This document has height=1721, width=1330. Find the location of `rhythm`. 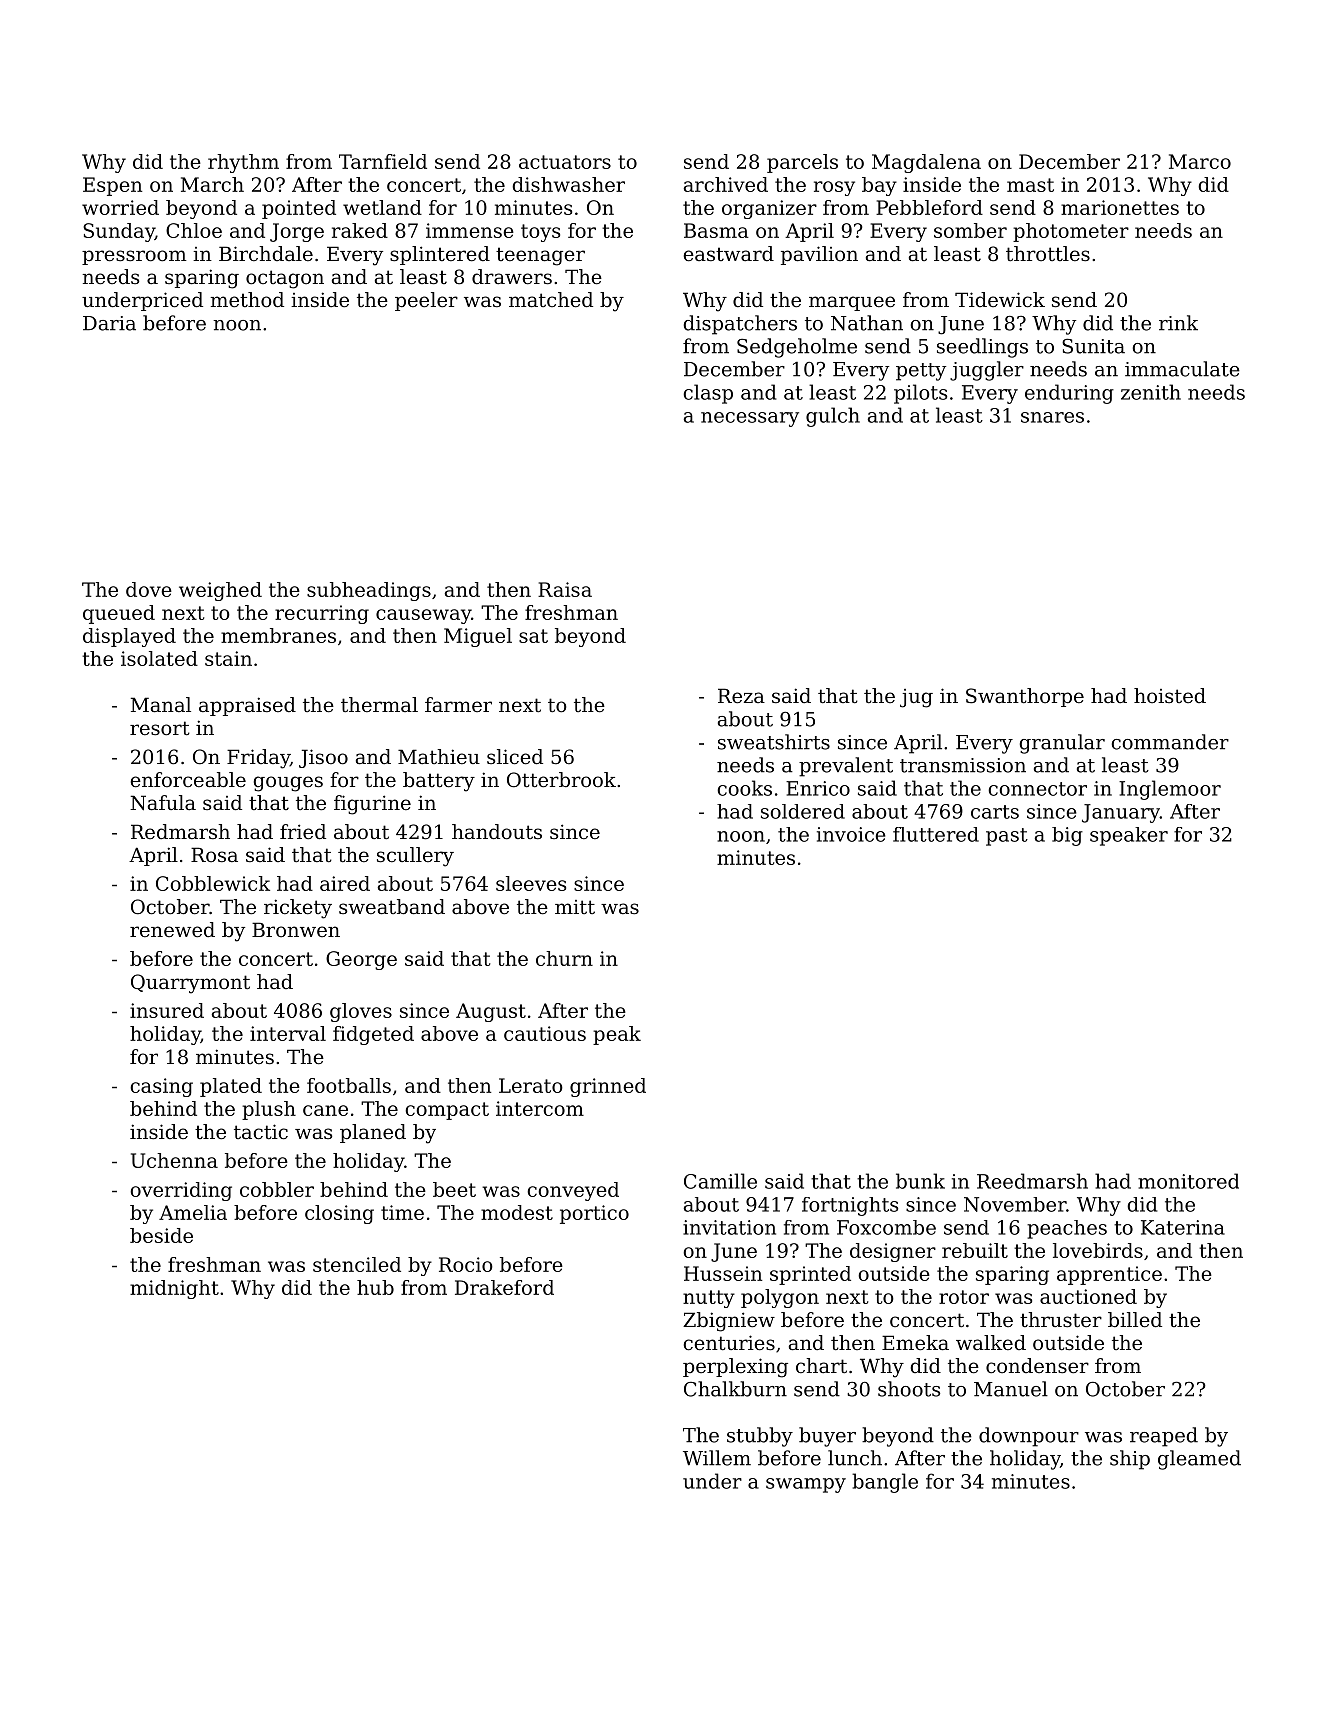

rhythm is located at coordinates (243, 163).
